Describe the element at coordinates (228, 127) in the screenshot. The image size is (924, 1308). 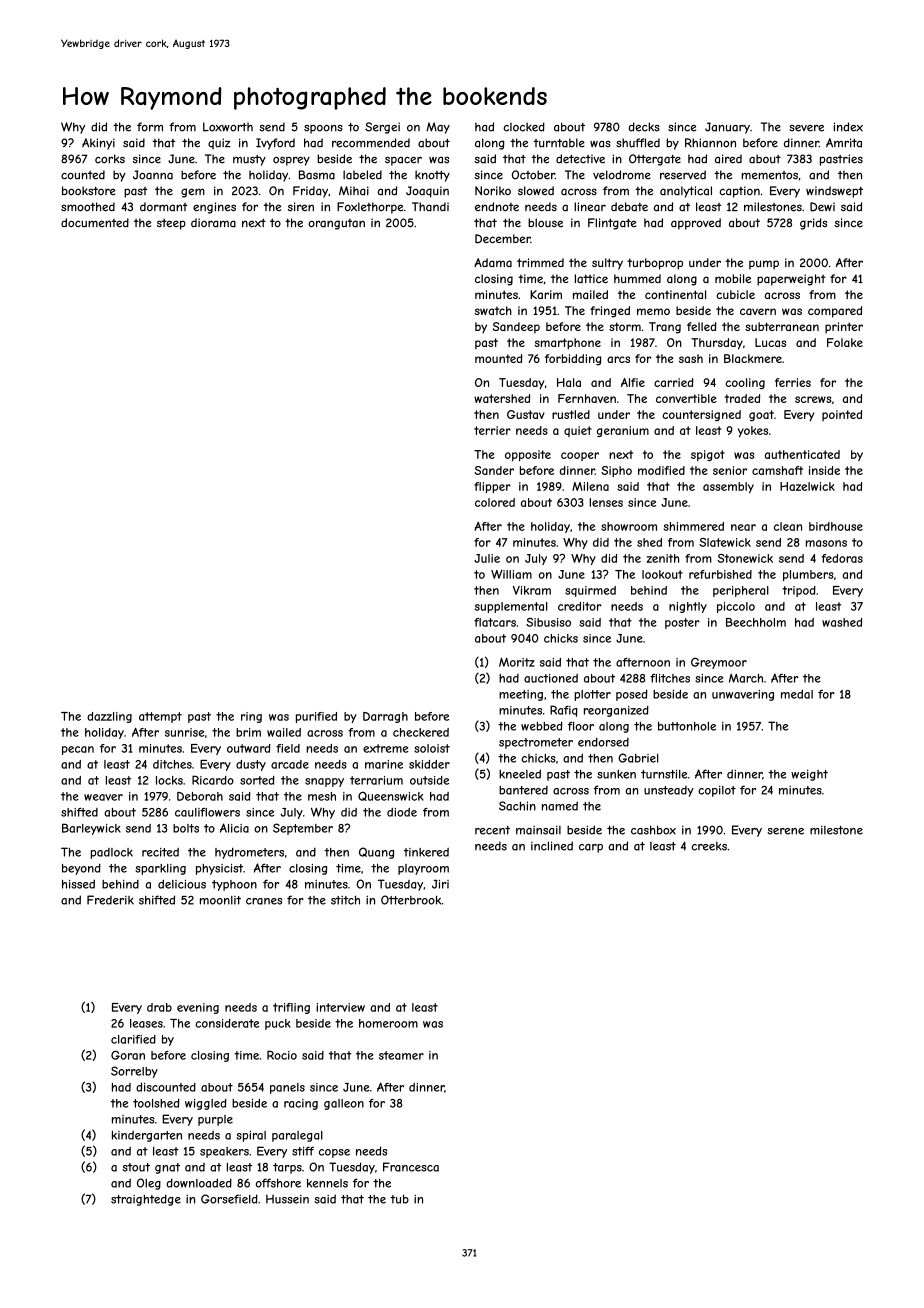
I see `Loxworth` at that location.
